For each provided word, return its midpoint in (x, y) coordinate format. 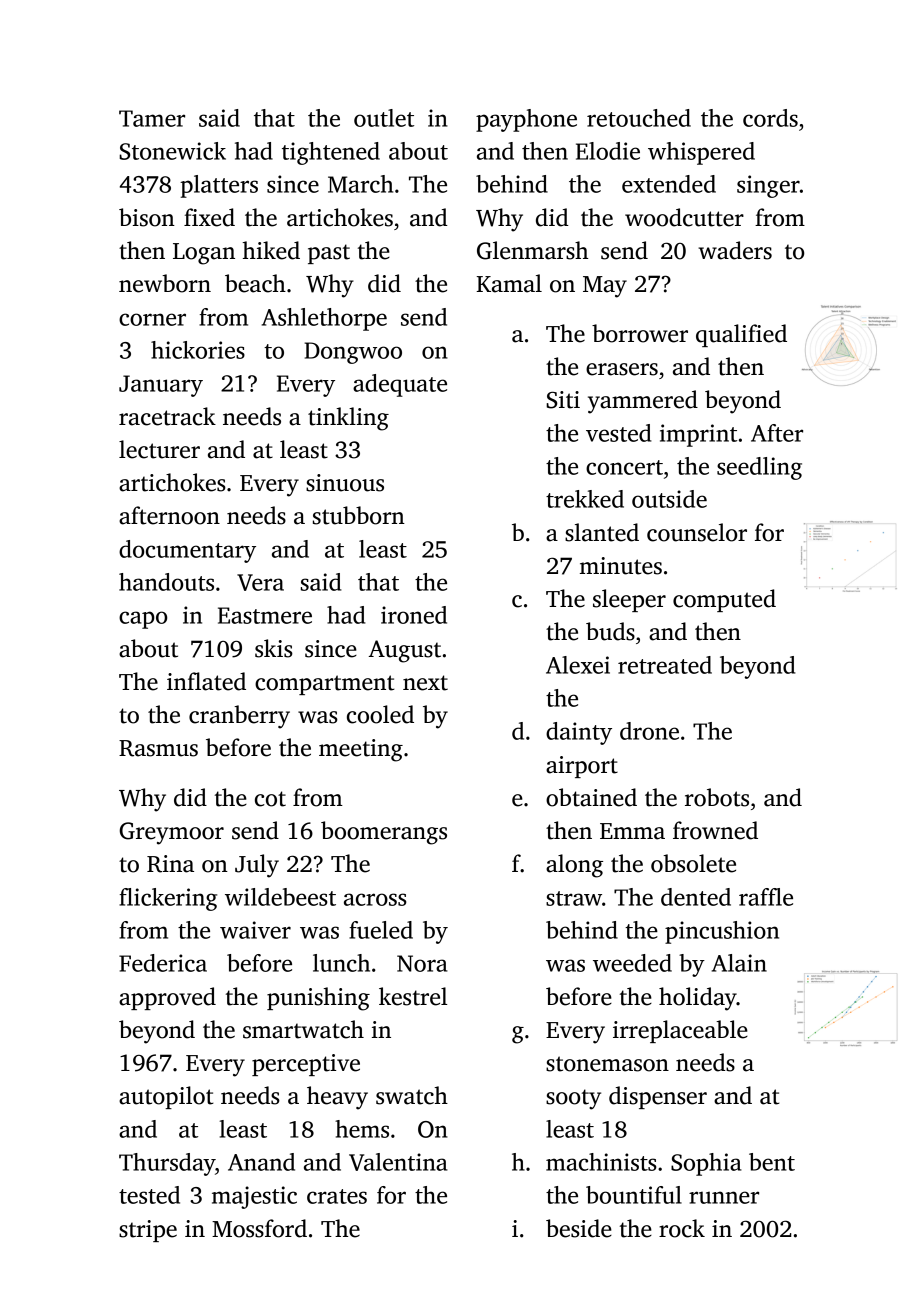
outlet (384, 118)
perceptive (306, 1065)
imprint (698, 435)
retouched (639, 118)
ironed (414, 615)
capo (143, 620)
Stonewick (172, 151)
